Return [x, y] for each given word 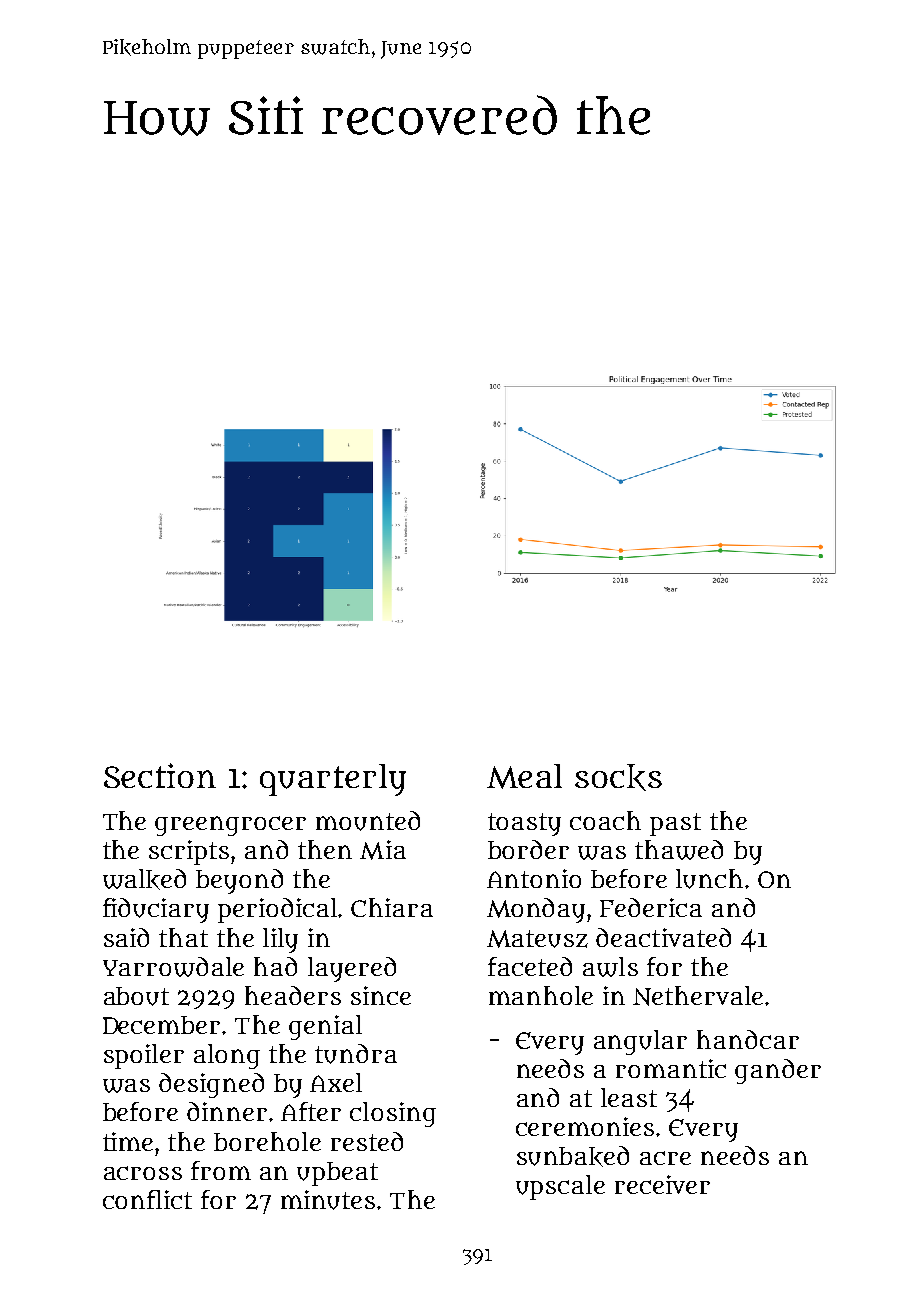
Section [160, 775]
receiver [662, 1184]
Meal [524, 776]
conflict [147, 1199]
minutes [328, 1200]
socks [618, 777]
